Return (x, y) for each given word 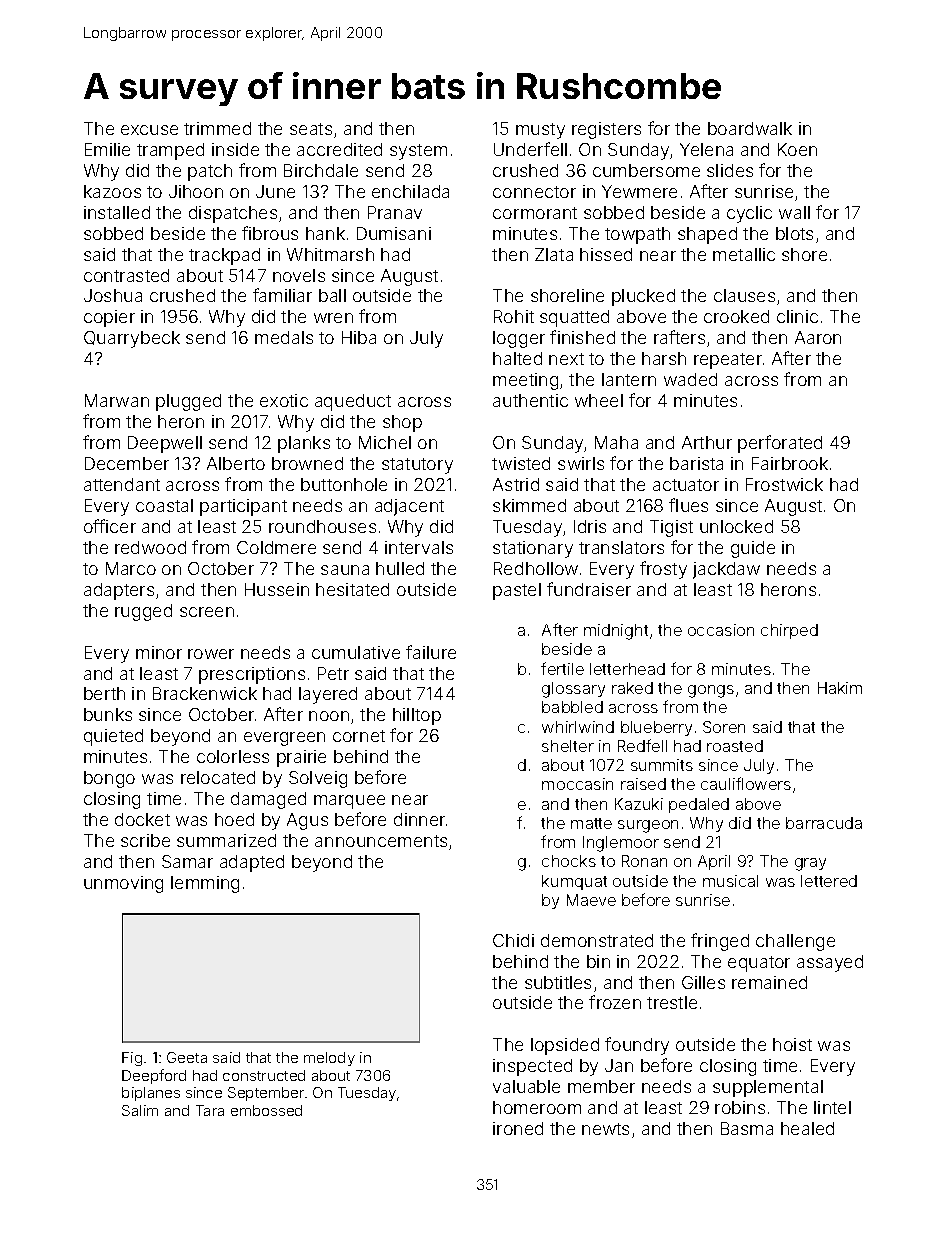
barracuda (824, 823)
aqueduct (353, 402)
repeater (728, 361)
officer (110, 526)
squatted (574, 318)
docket (142, 819)
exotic (284, 400)
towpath (637, 235)
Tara (210, 1110)
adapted (252, 863)
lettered (829, 881)
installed (117, 212)
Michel (385, 442)
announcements (381, 841)
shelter (568, 746)
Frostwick (784, 484)
